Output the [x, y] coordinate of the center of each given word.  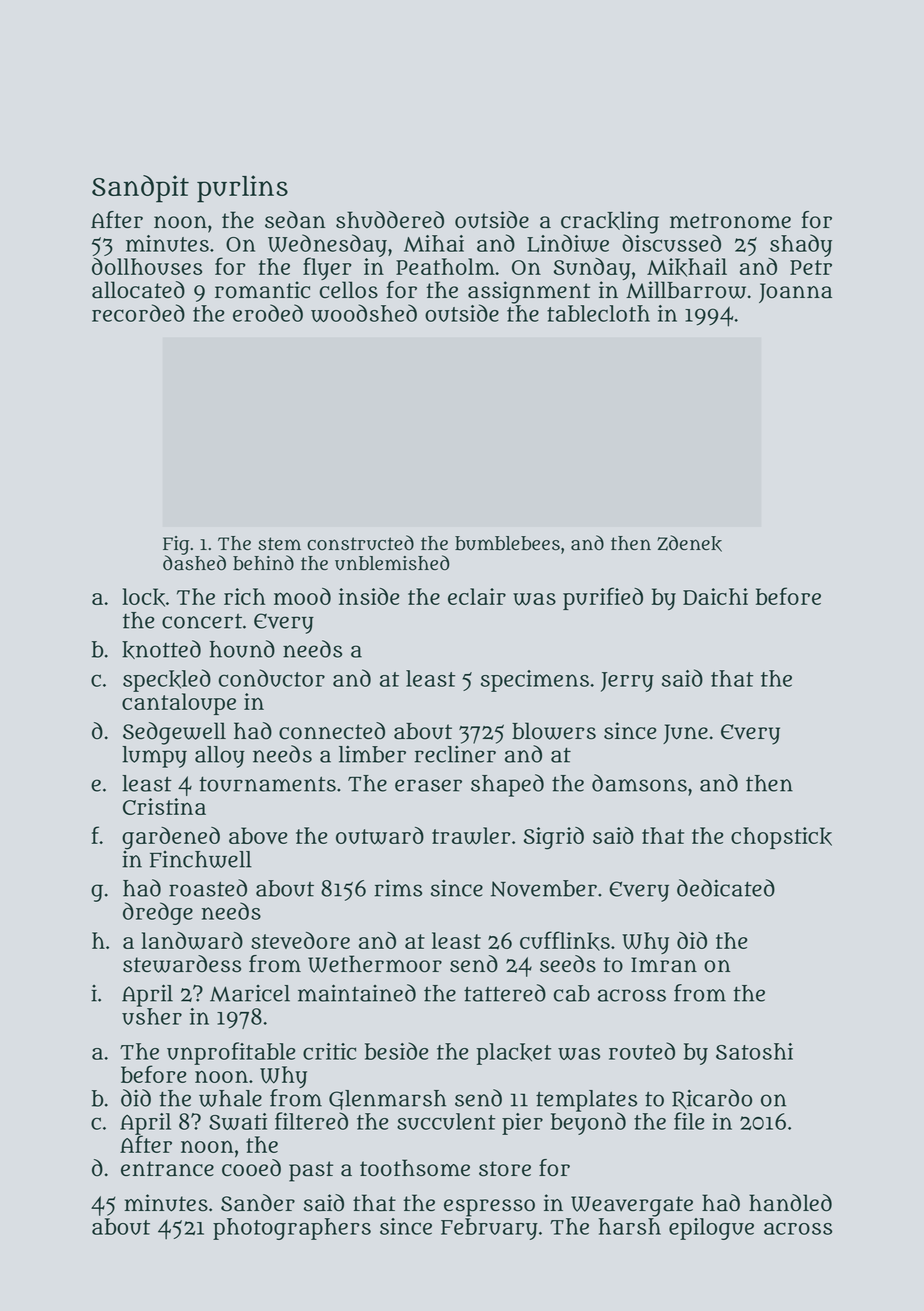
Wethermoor [375, 964]
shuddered [390, 220]
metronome [730, 221]
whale [230, 1098]
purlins [242, 189]
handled [790, 1203]
